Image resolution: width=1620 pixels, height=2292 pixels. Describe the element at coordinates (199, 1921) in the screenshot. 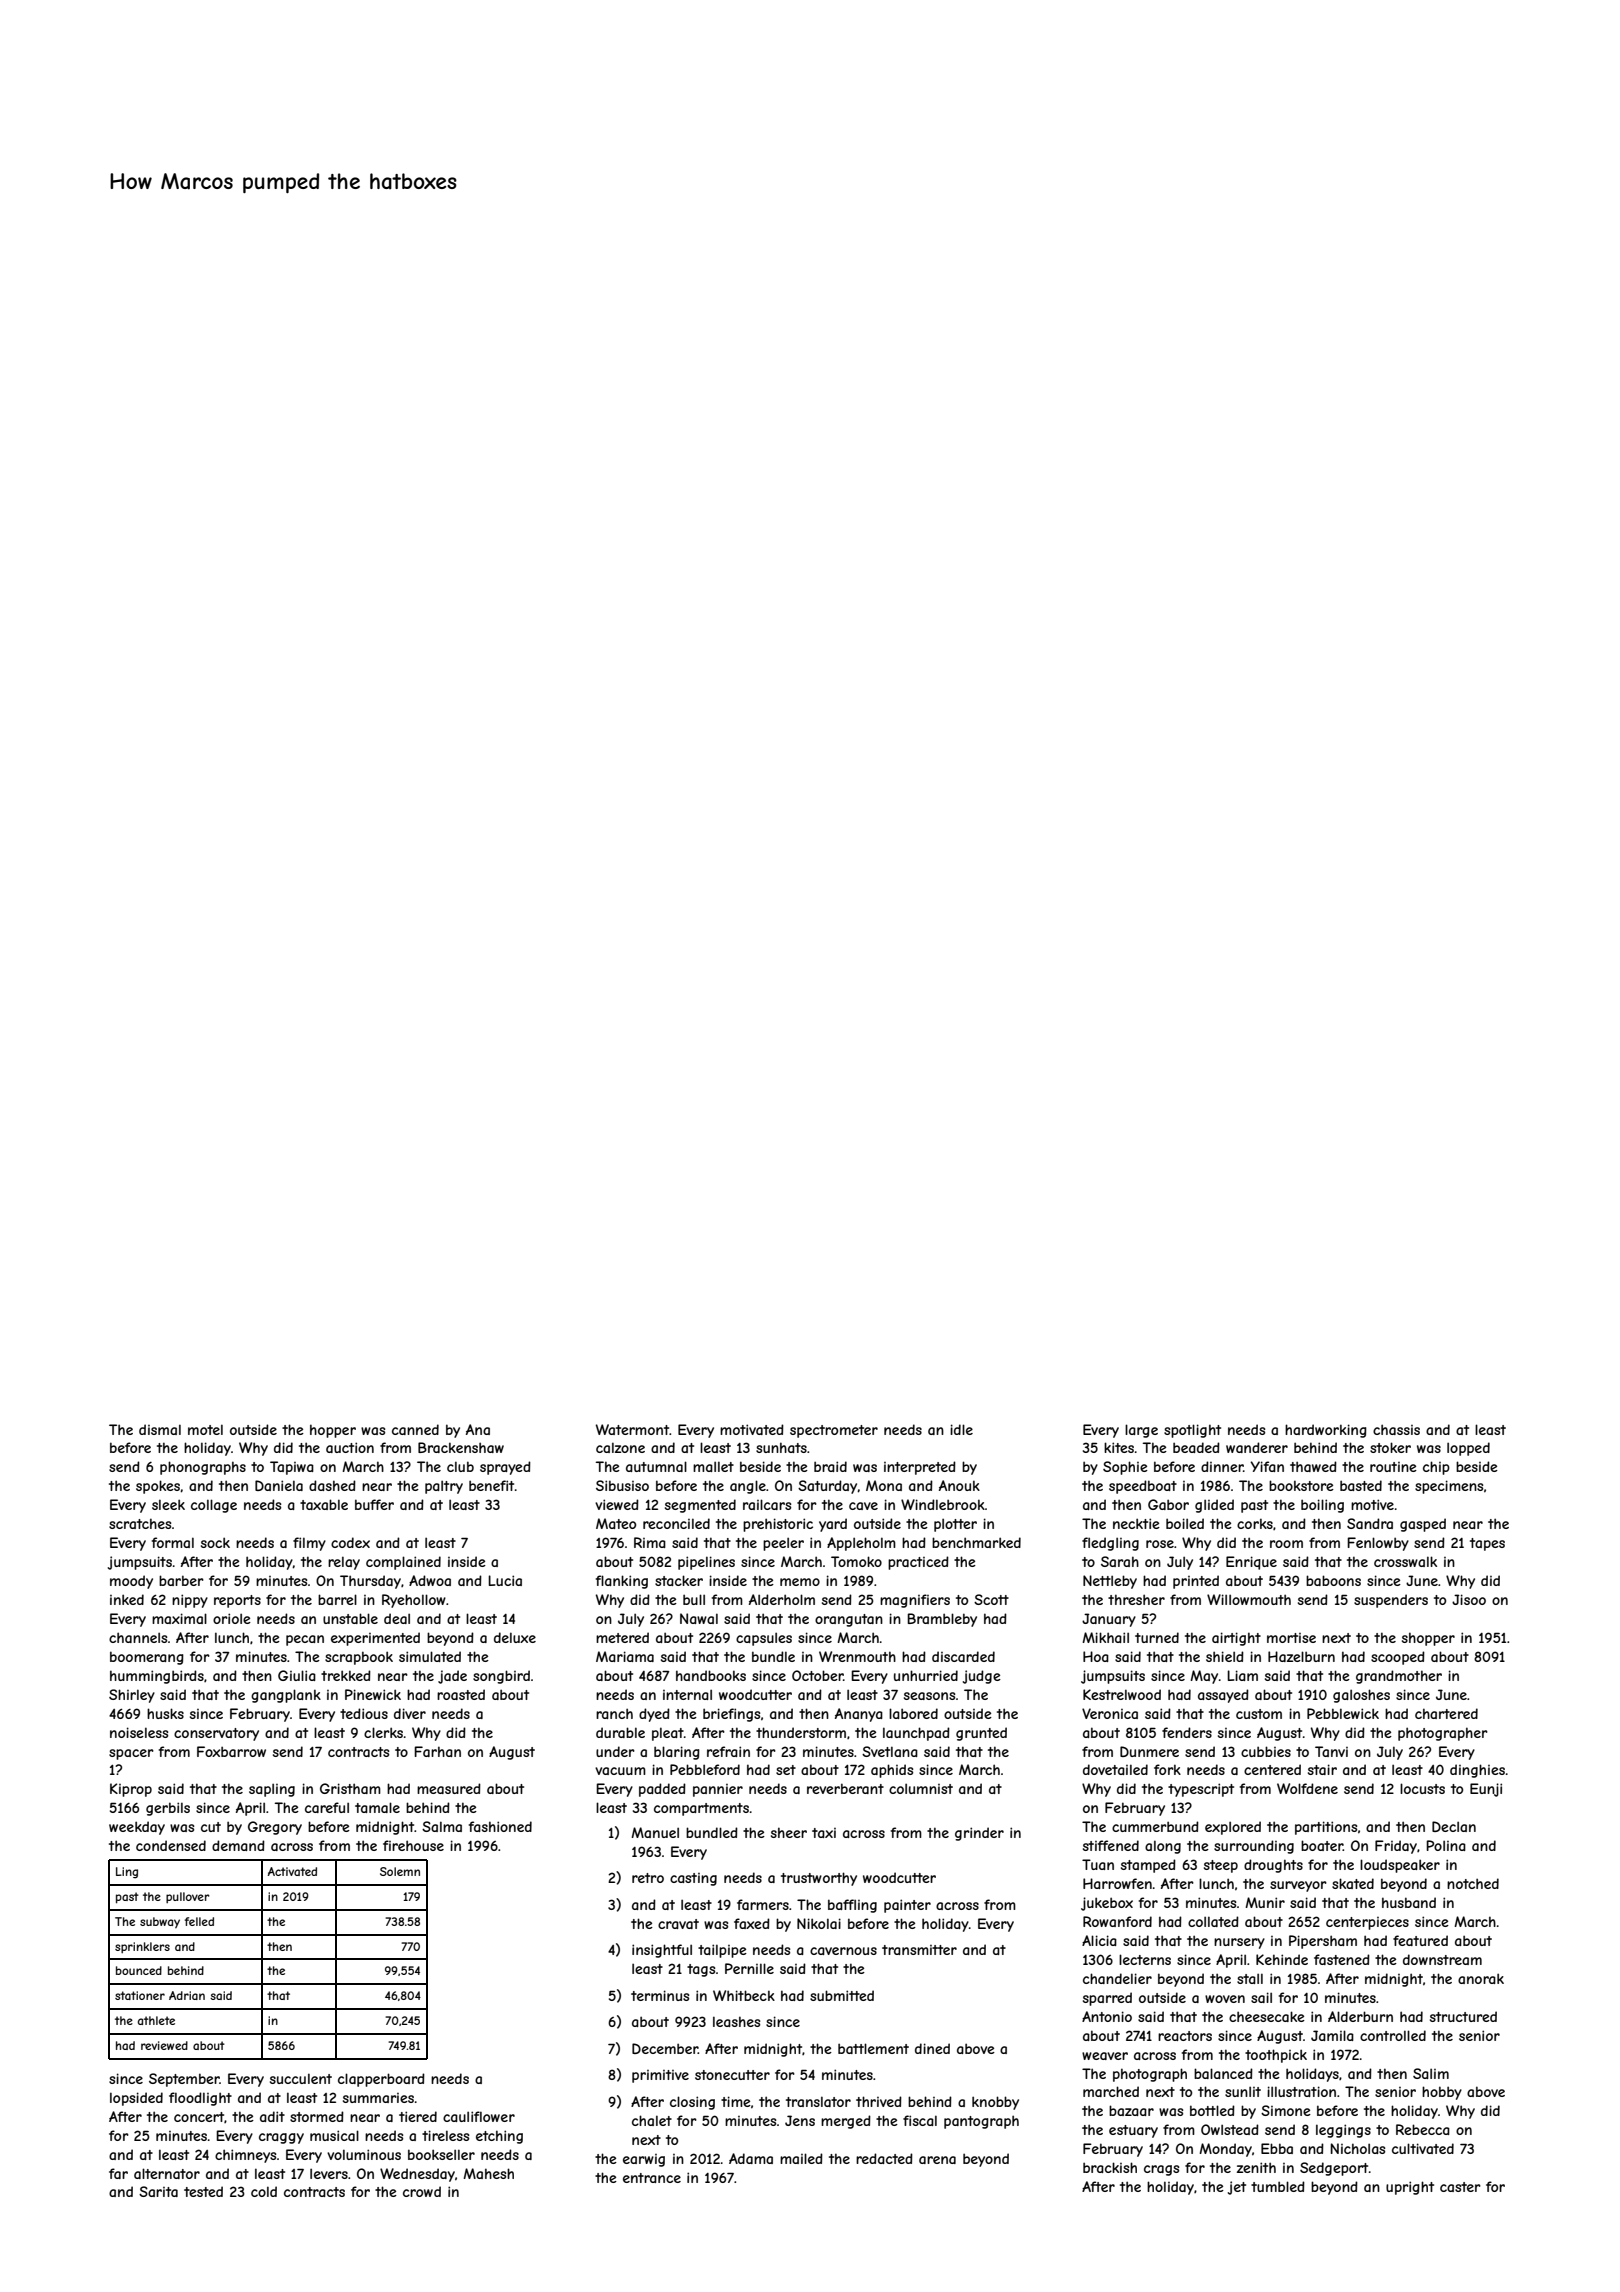

I see `felled` at that location.
